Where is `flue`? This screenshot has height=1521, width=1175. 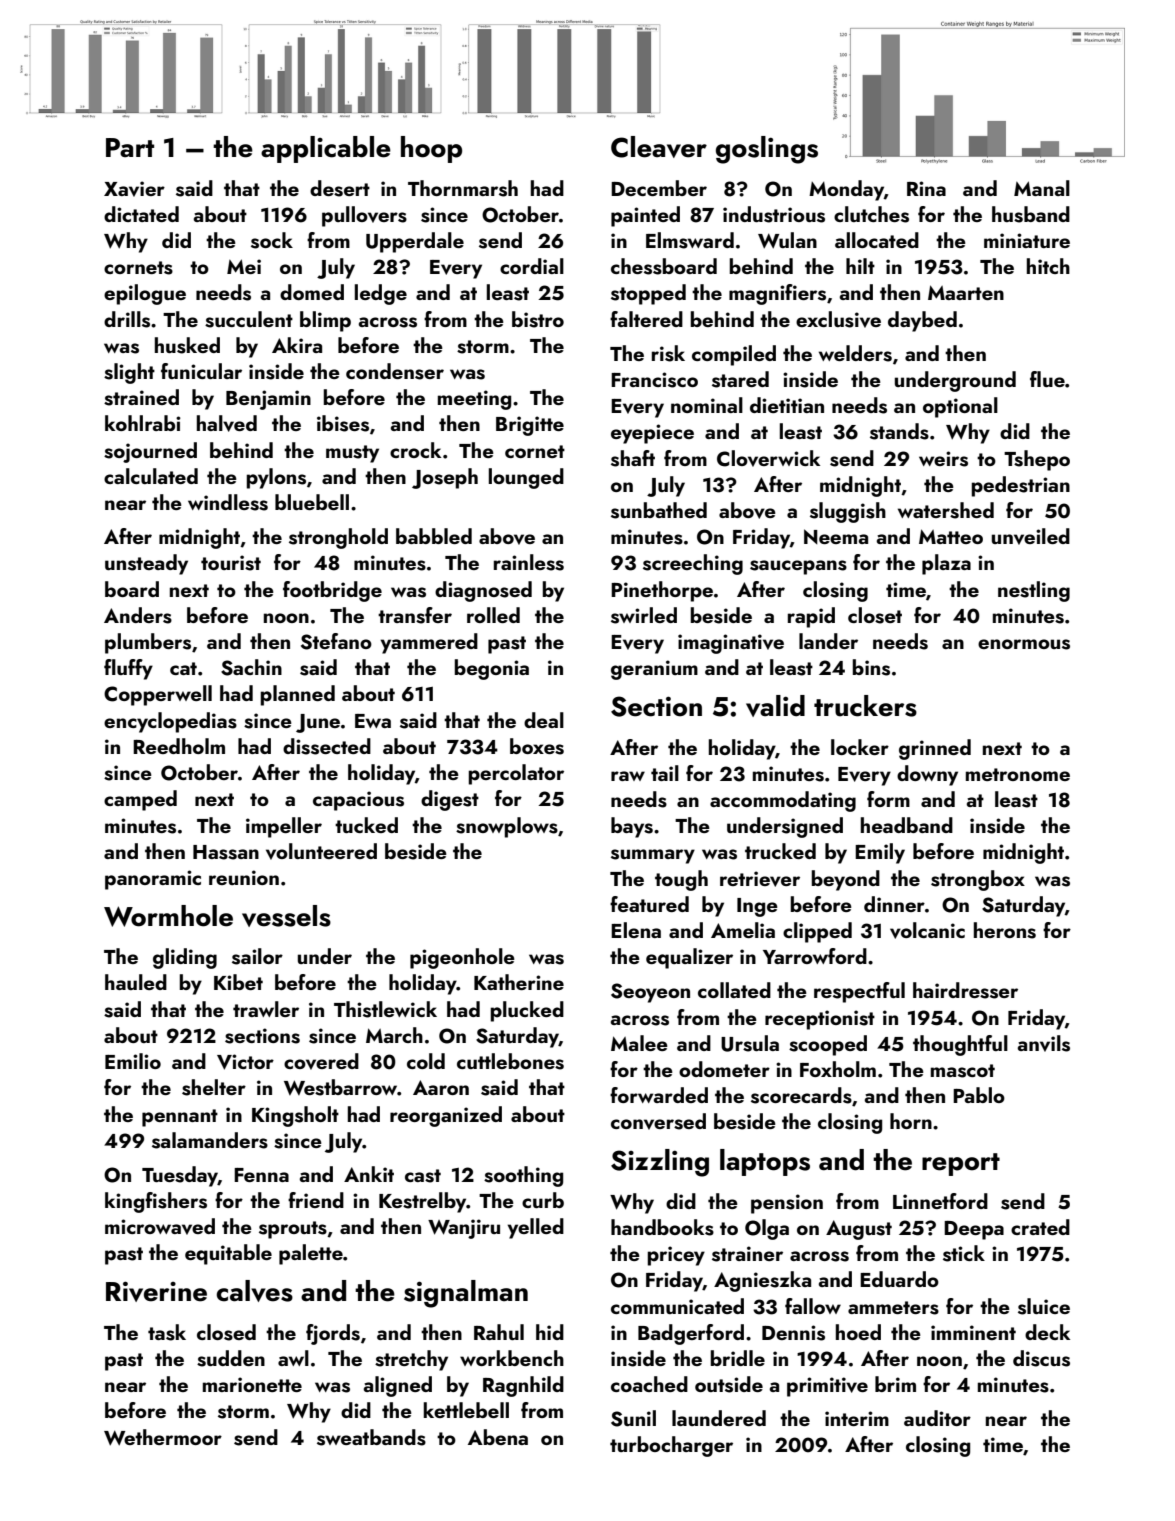 flue is located at coordinates (1047, 379).
